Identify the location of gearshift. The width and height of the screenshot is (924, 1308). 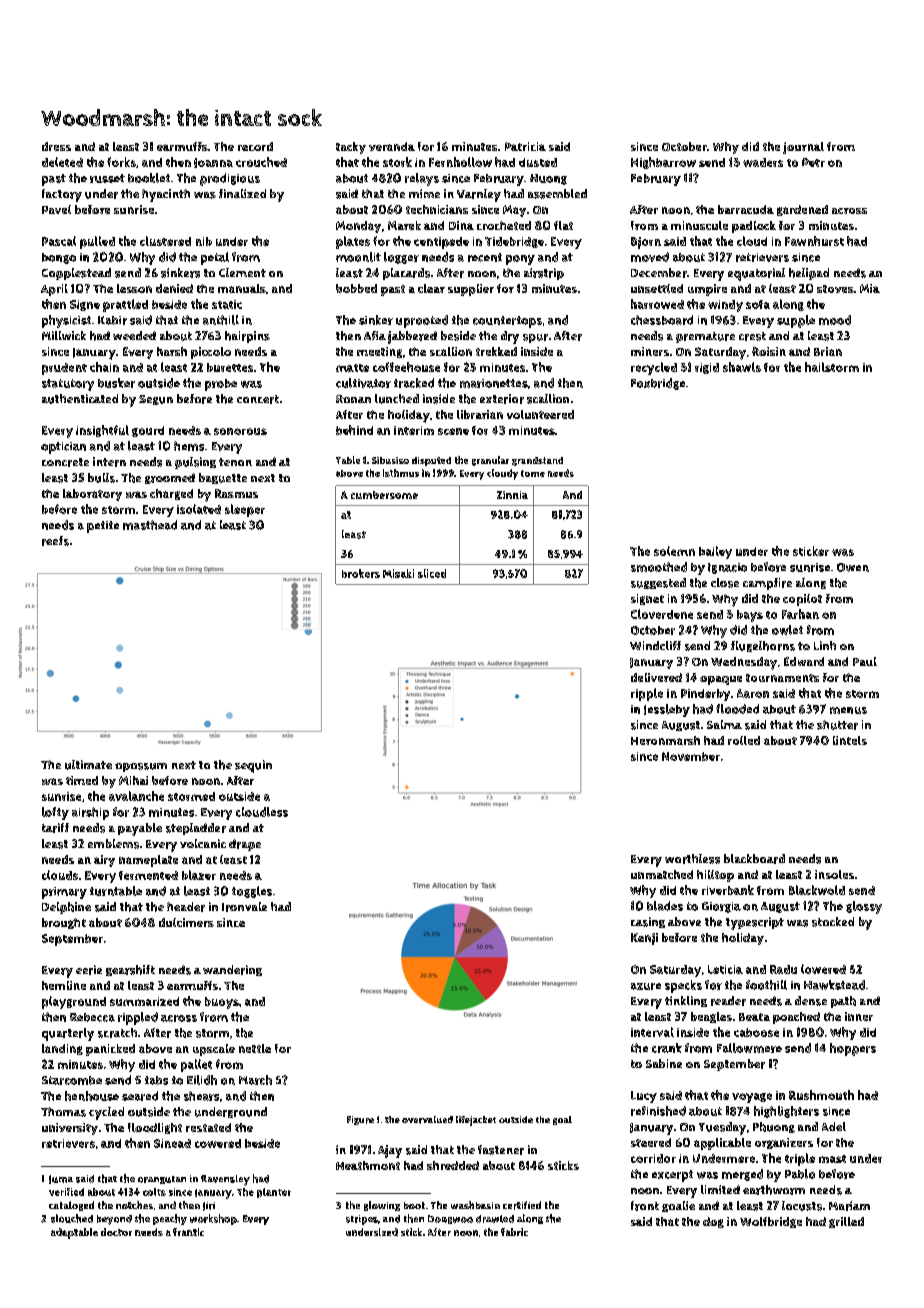
(130, 970).
